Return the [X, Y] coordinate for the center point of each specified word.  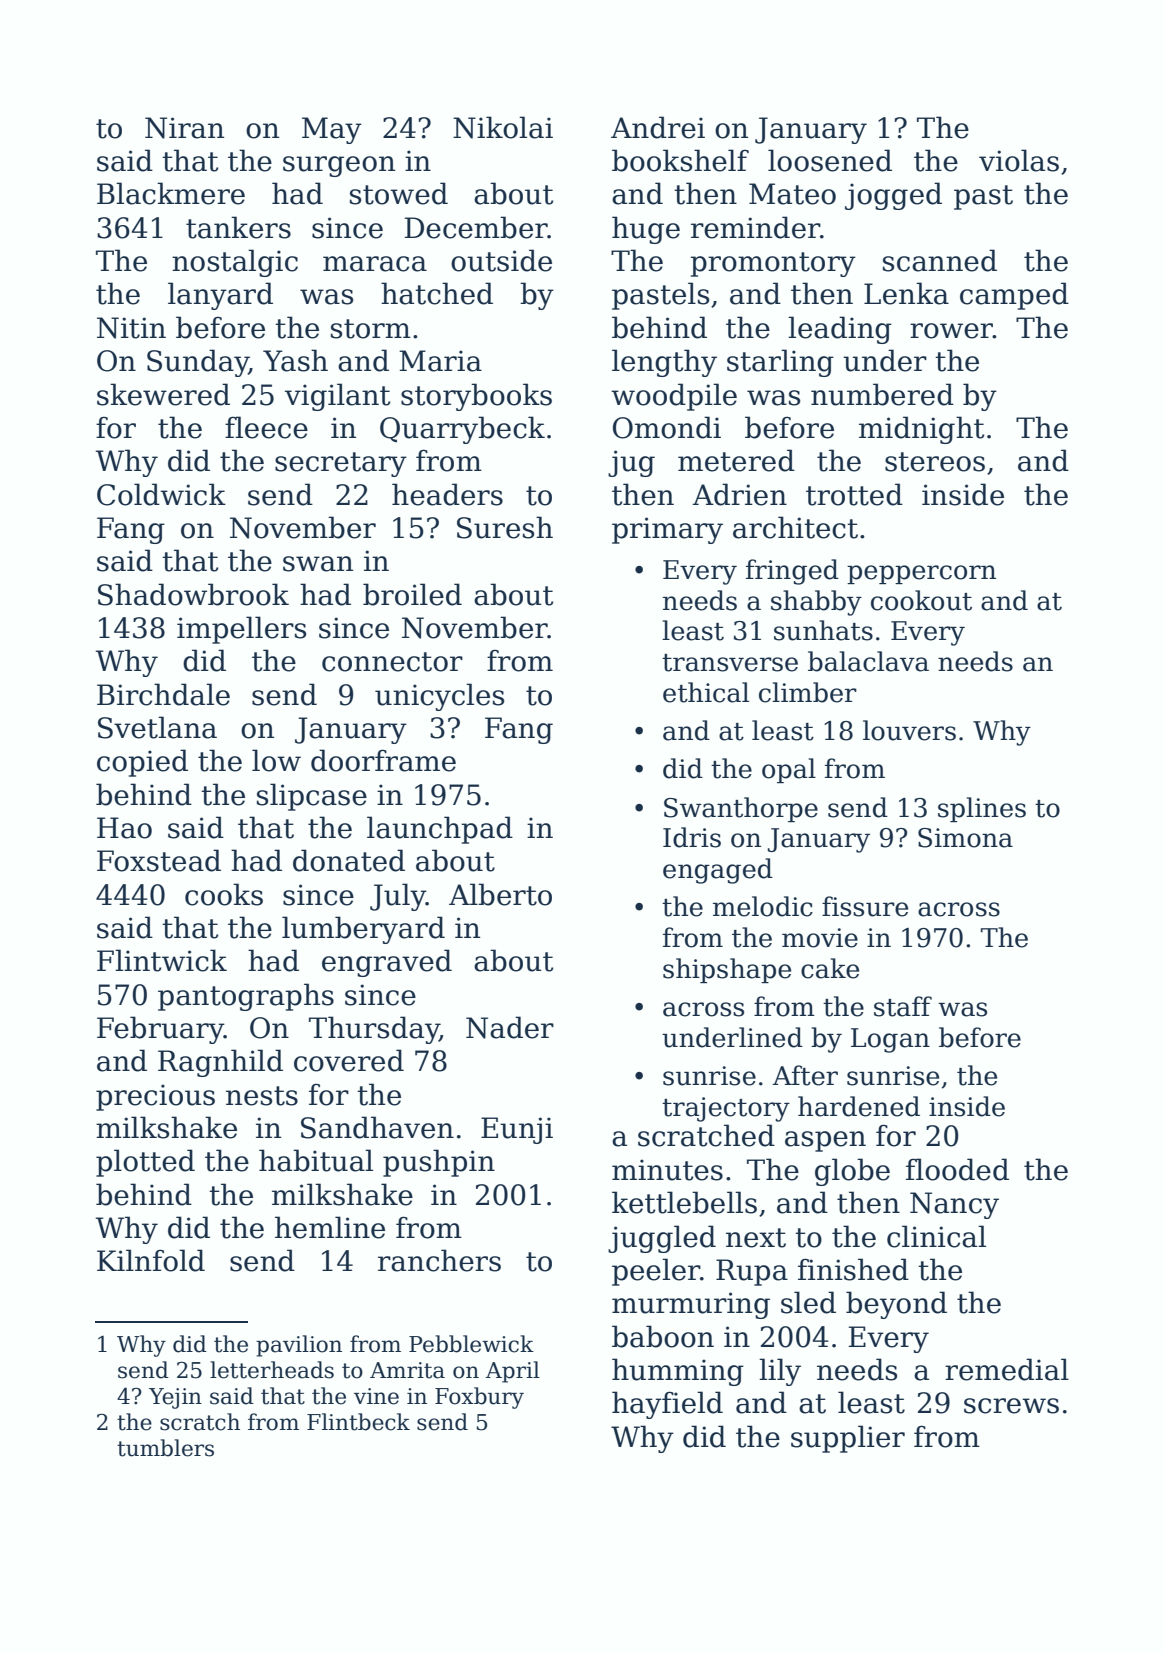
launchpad [440, 830]
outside [501, 260]
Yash [295, 360]
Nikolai [503, 127]
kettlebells [684, 1202]
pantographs [246, 997]
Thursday [374, 1030]
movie [820, 938]
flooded [957, 1169]
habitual [316, 1160]
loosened [830, 160]
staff [903, 1006]
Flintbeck [358, 1422]
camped [1014, 296]
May [332, 130]
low [276, 760]
